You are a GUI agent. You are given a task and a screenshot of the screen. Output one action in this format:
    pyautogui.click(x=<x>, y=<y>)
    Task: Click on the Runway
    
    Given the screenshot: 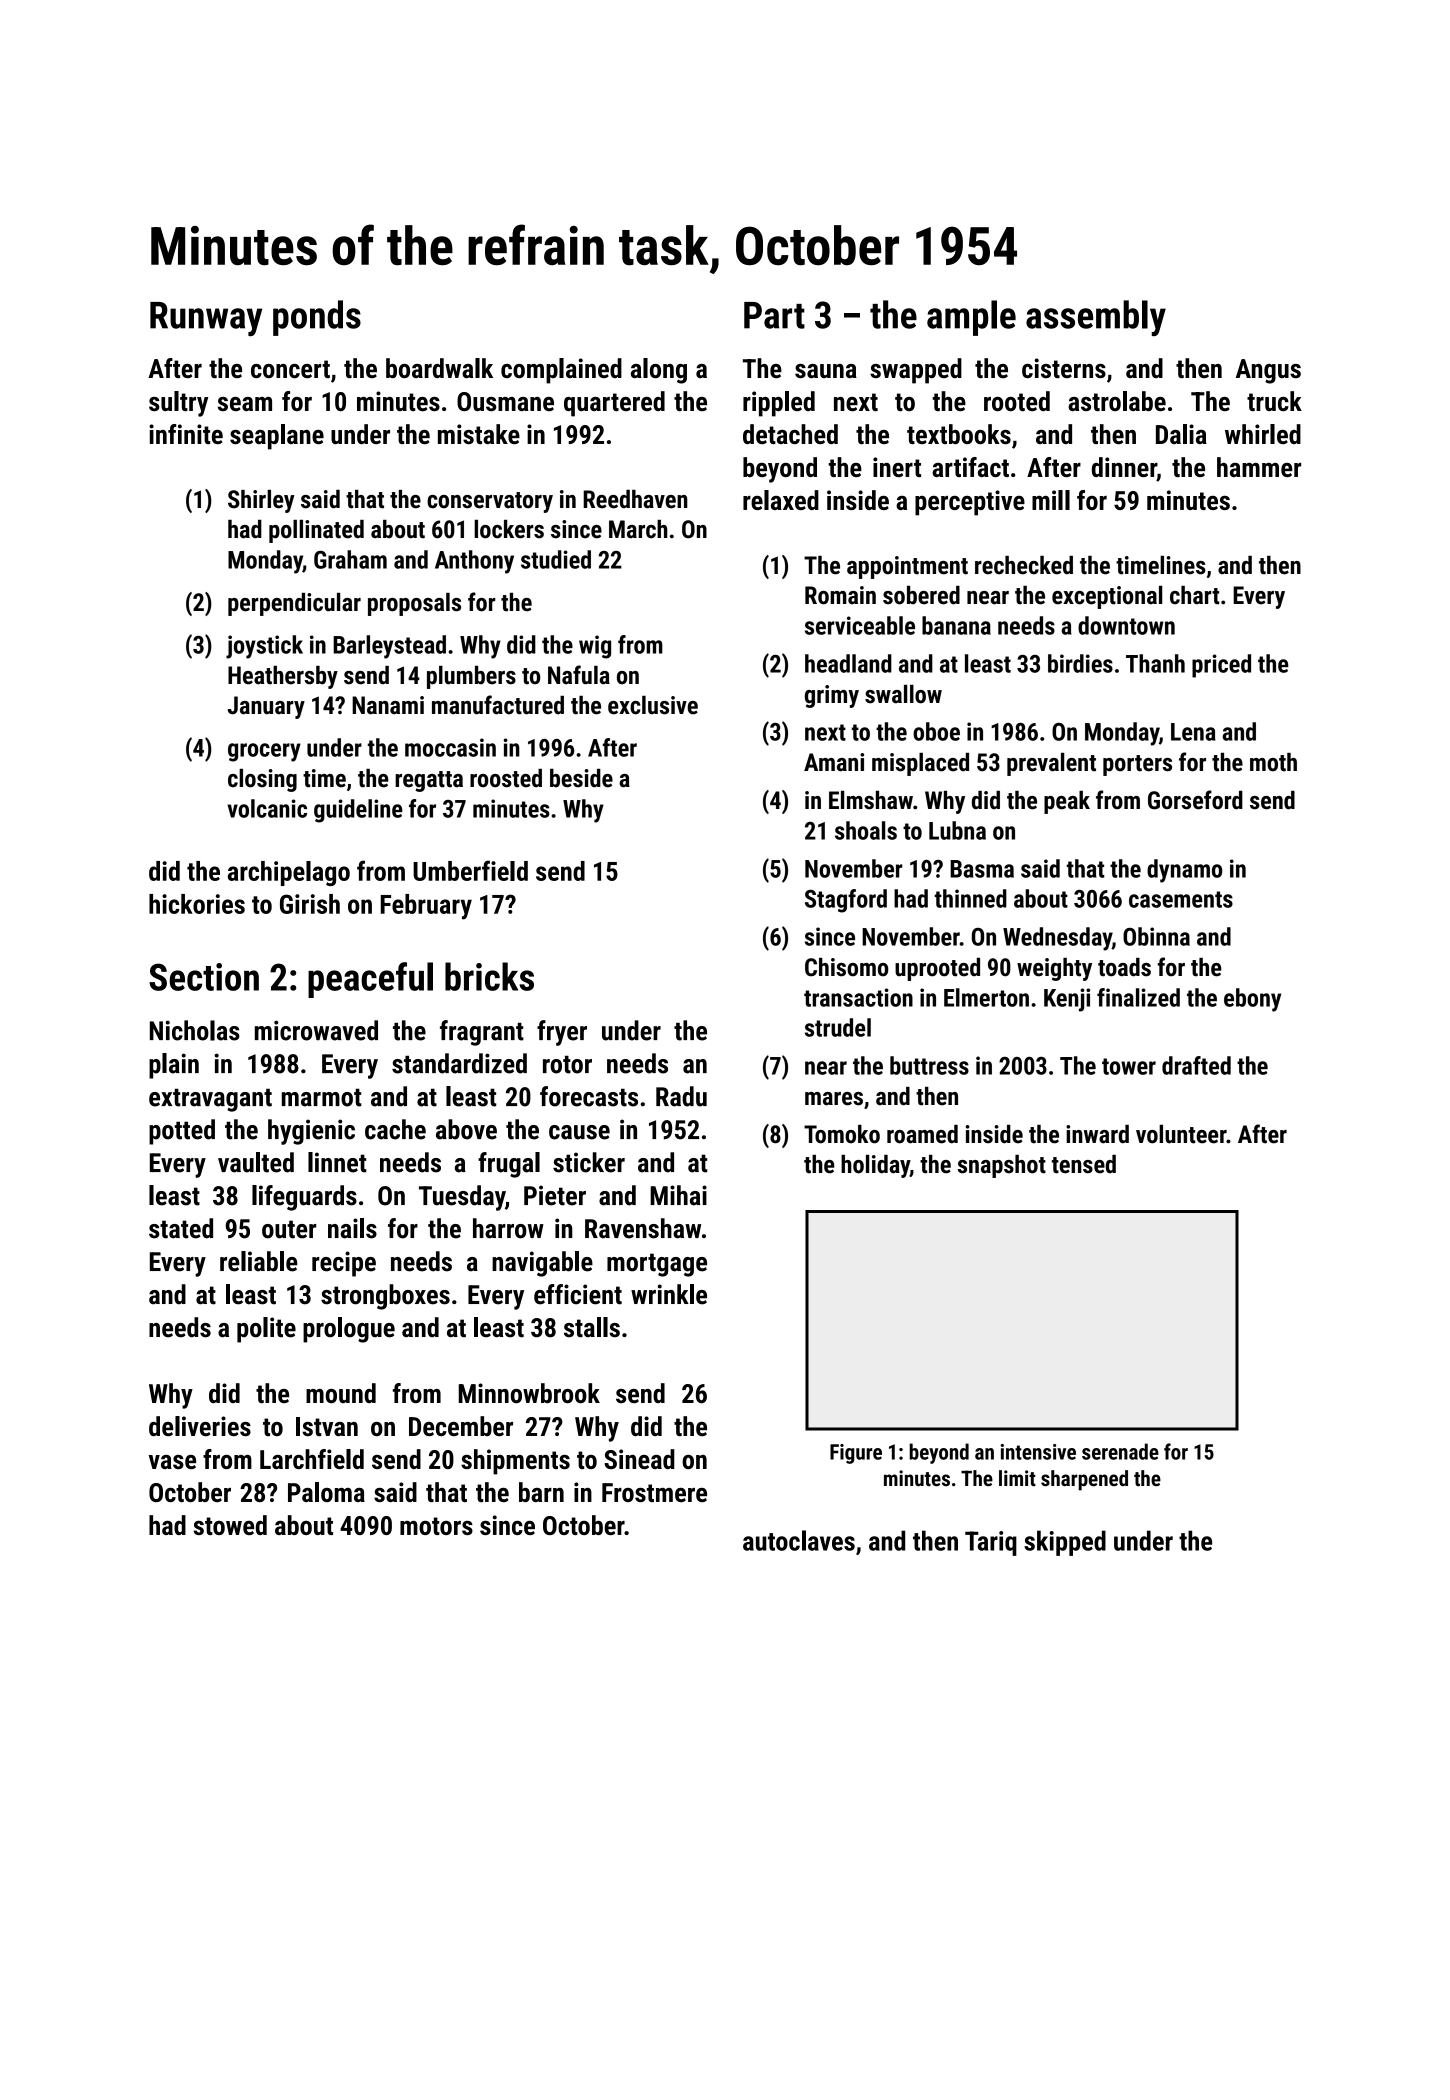 What is the action you would take?
    pyautogui.click(x=206, y=319)
